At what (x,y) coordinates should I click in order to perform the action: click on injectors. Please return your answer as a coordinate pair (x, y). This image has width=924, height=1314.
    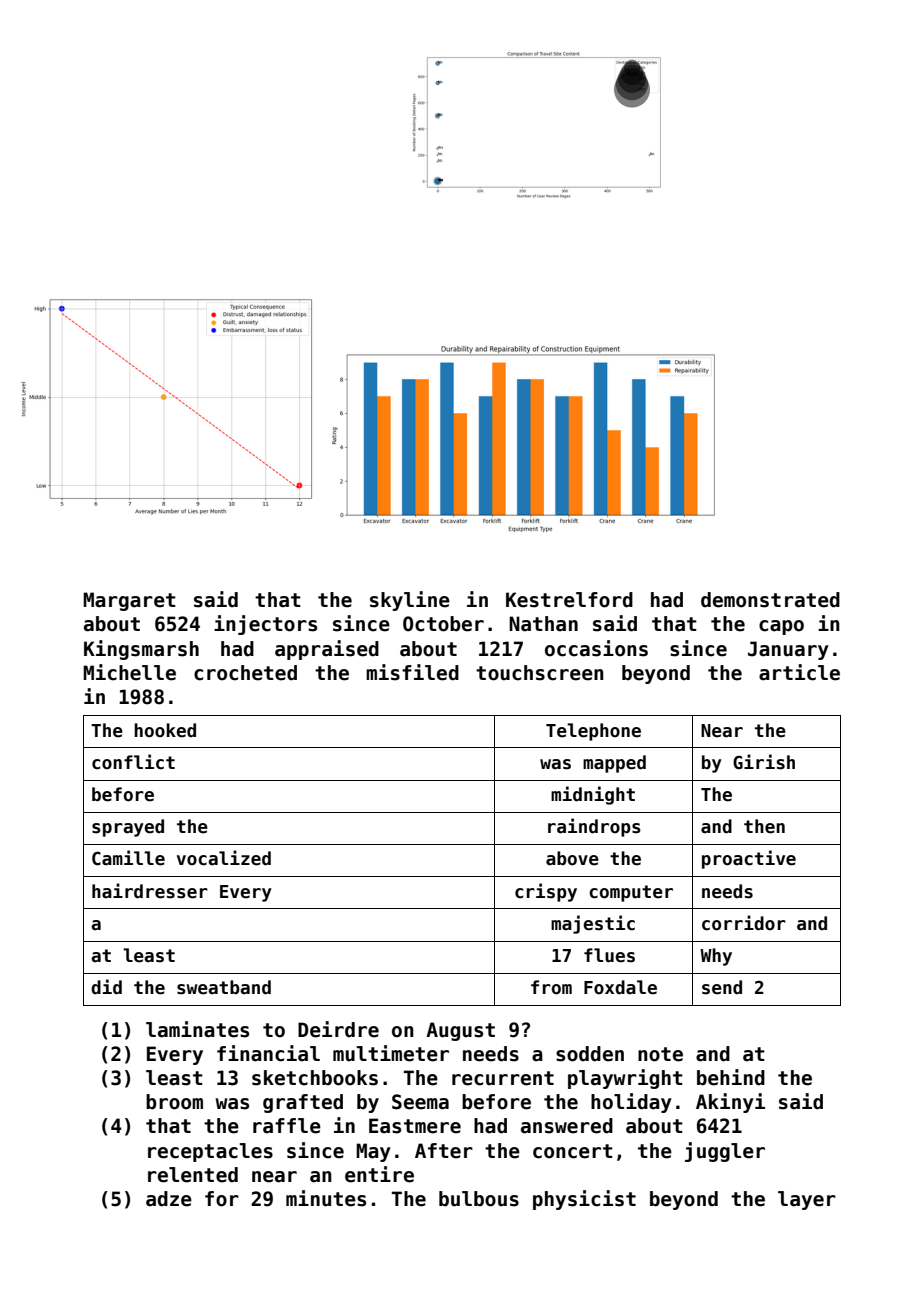
    Looking at the image, I should click on (265, 625).
